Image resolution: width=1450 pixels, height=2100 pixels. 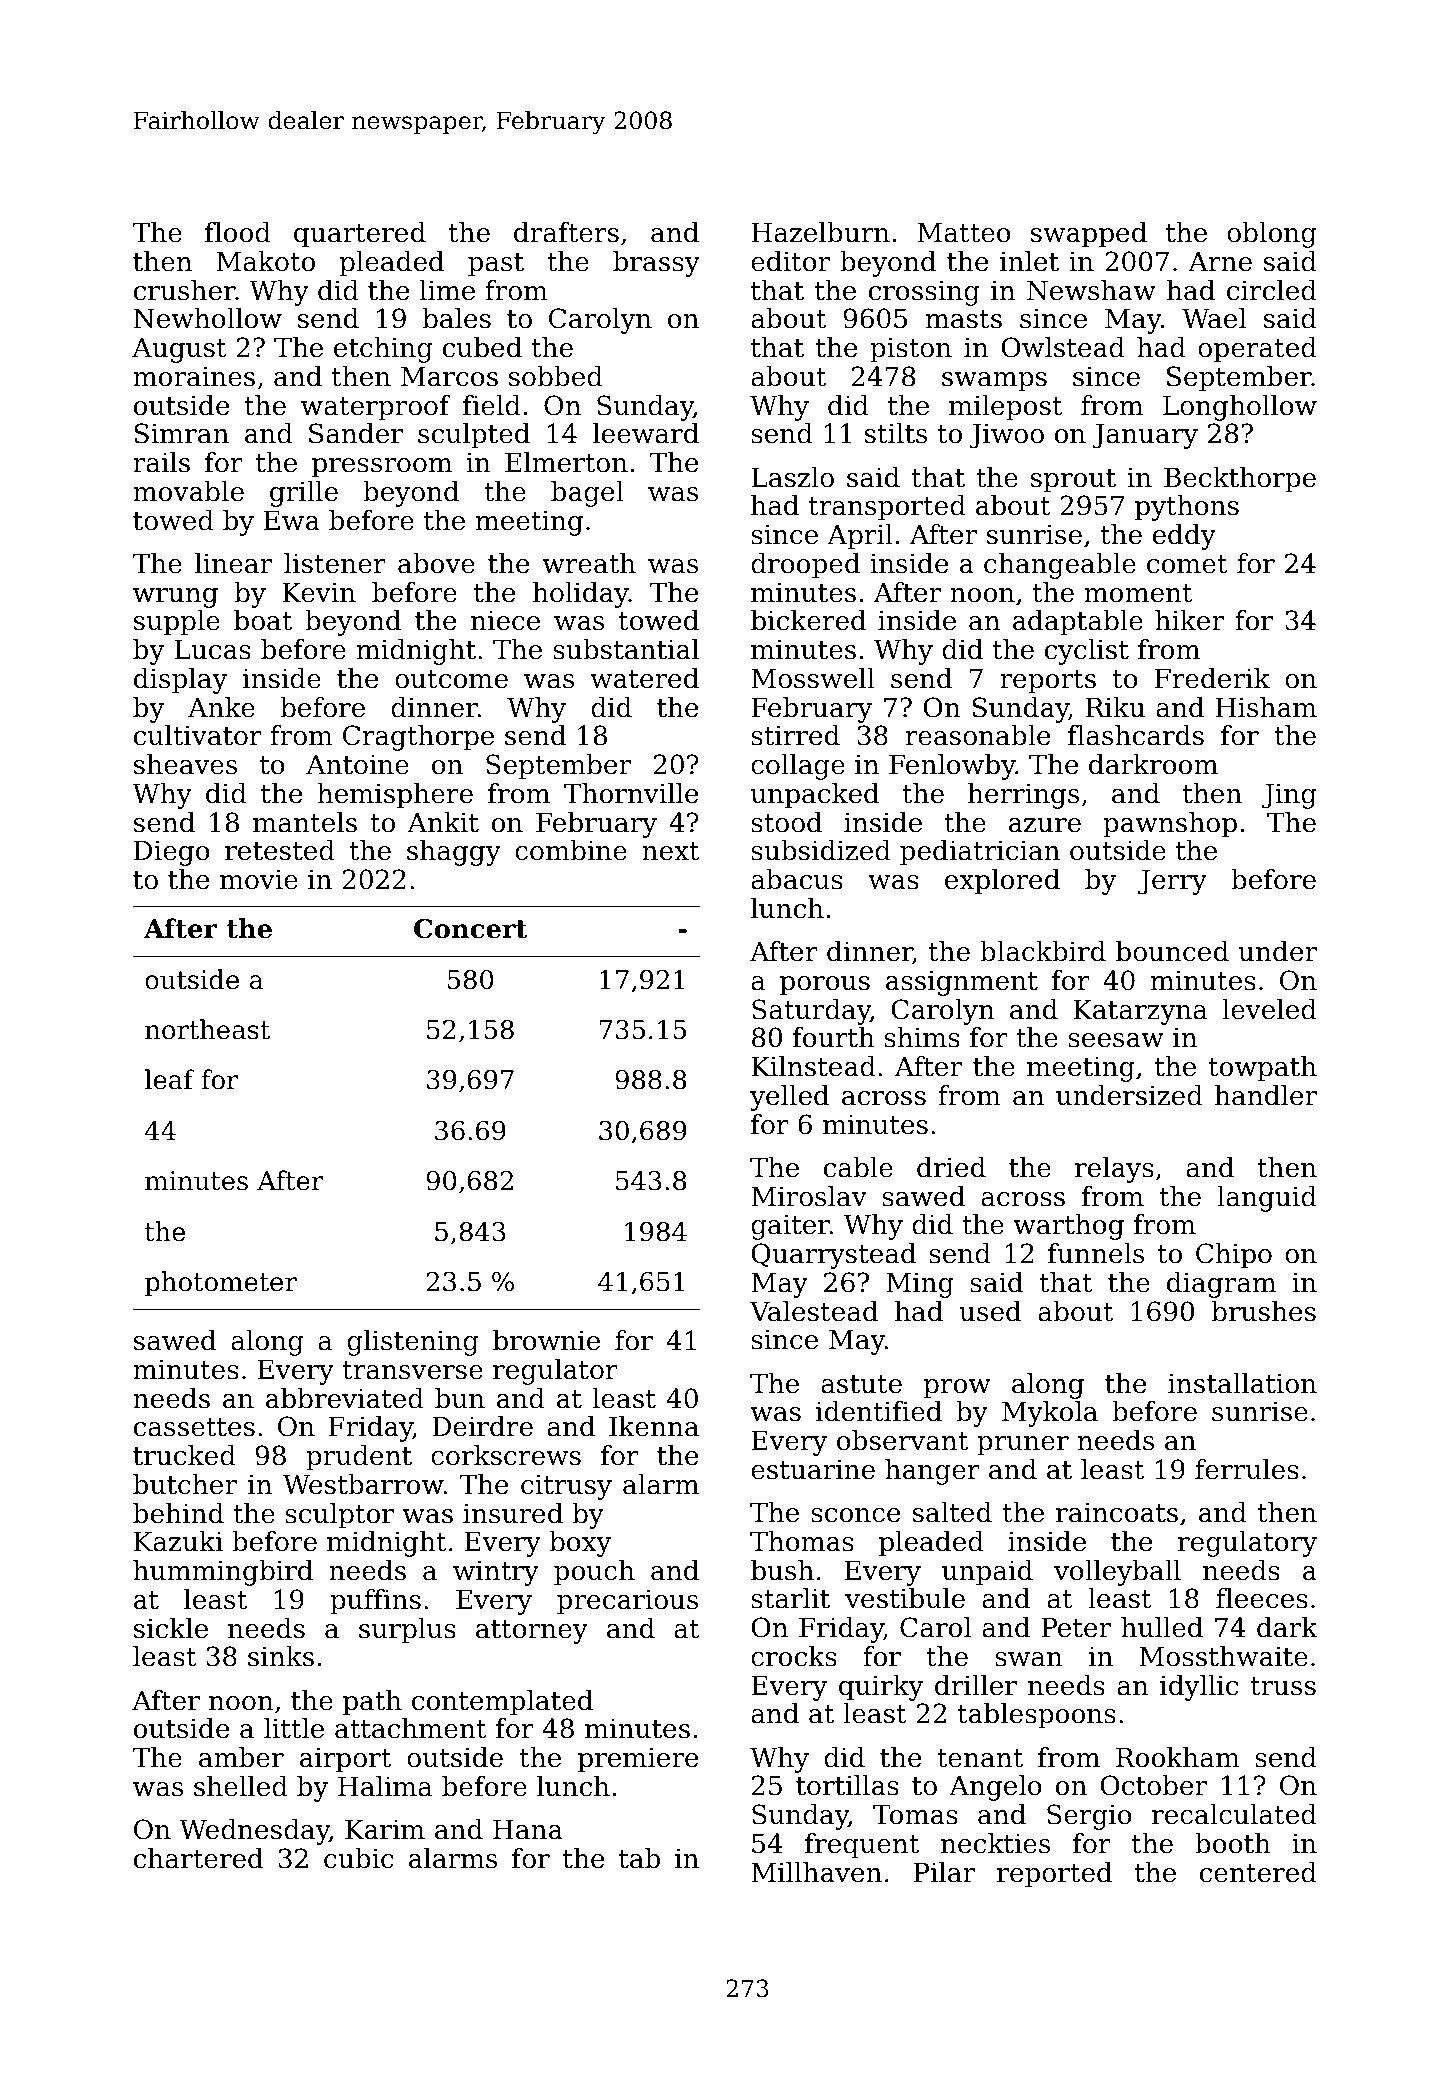 What do you see at coordinates (357, 764) in the screenshot?
I see `Antoine` at bounding box center [357, 764].
